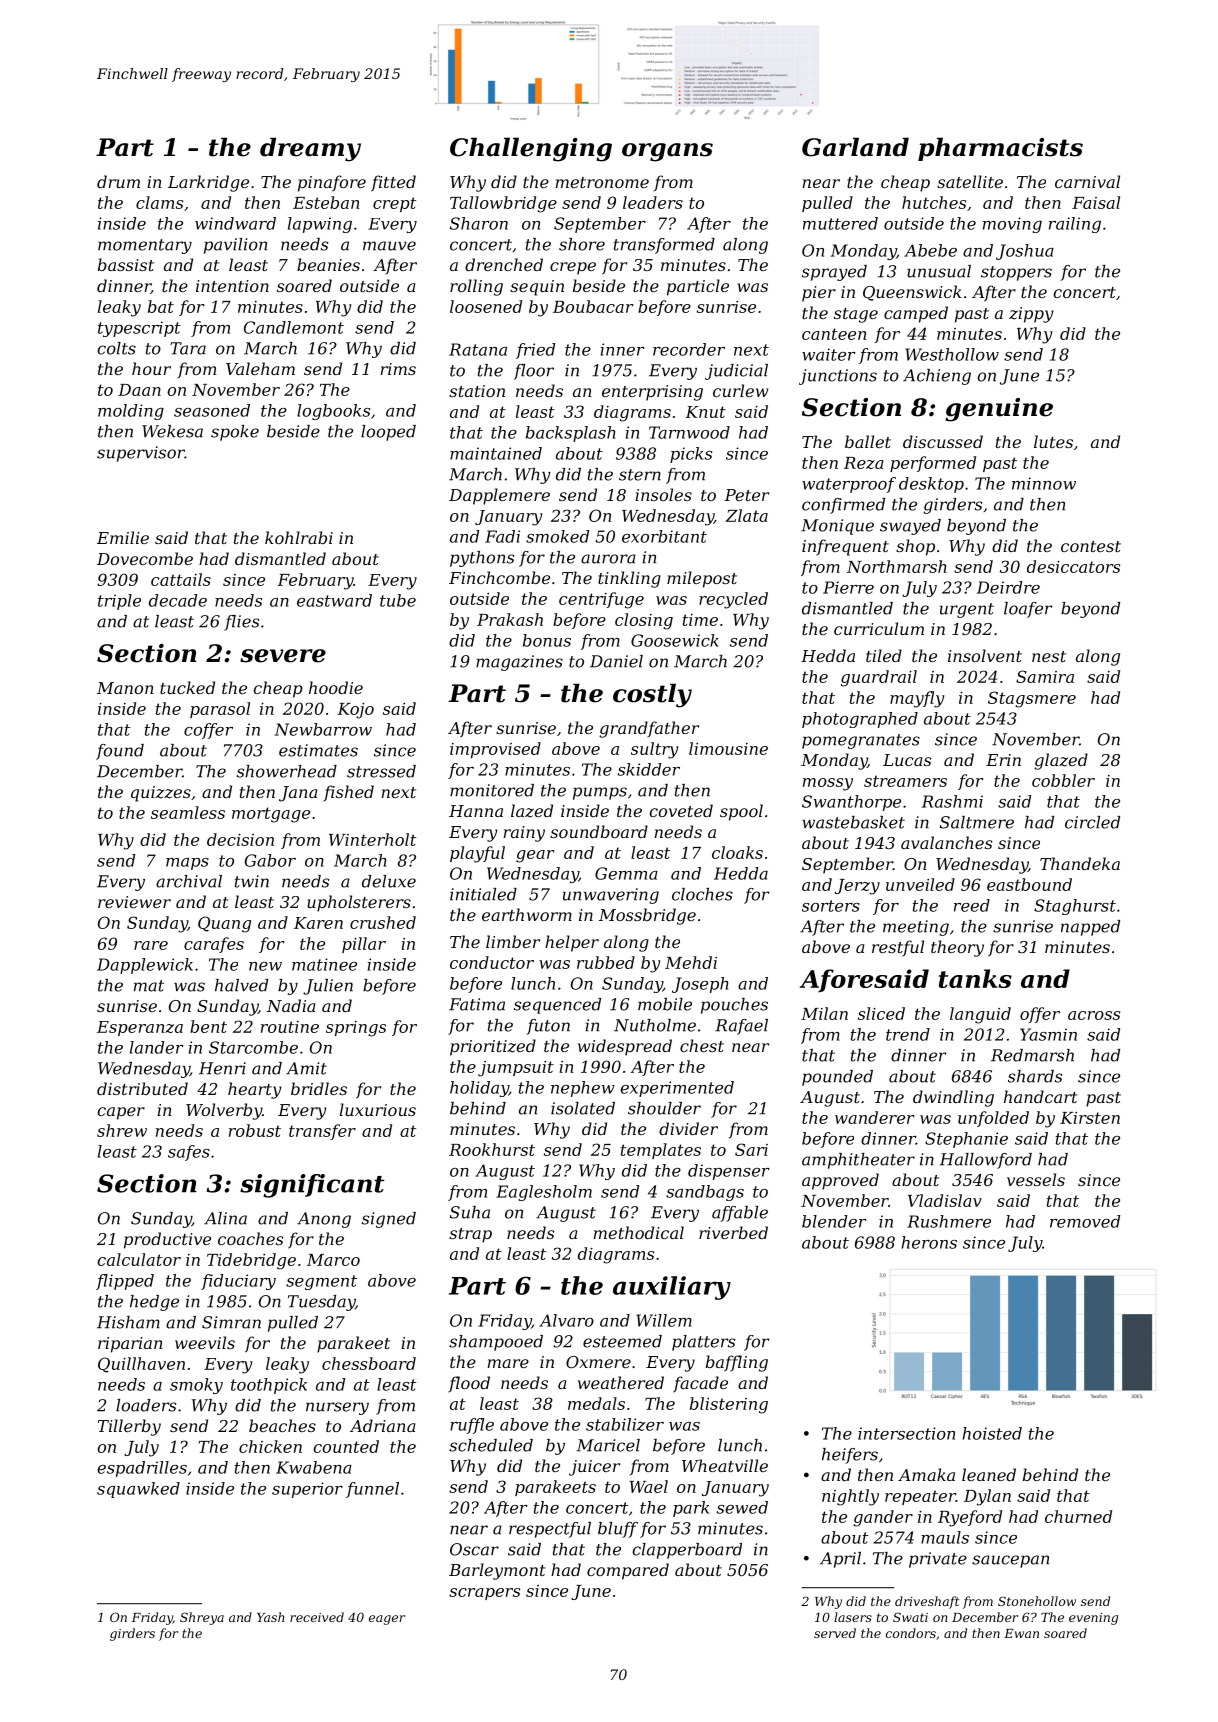 The width and height of the screenshot is (1218, 1722). What do you see at coordinates (934, 202) in the screenshot?
I see `hutches` at bounding box center [934, 202].
